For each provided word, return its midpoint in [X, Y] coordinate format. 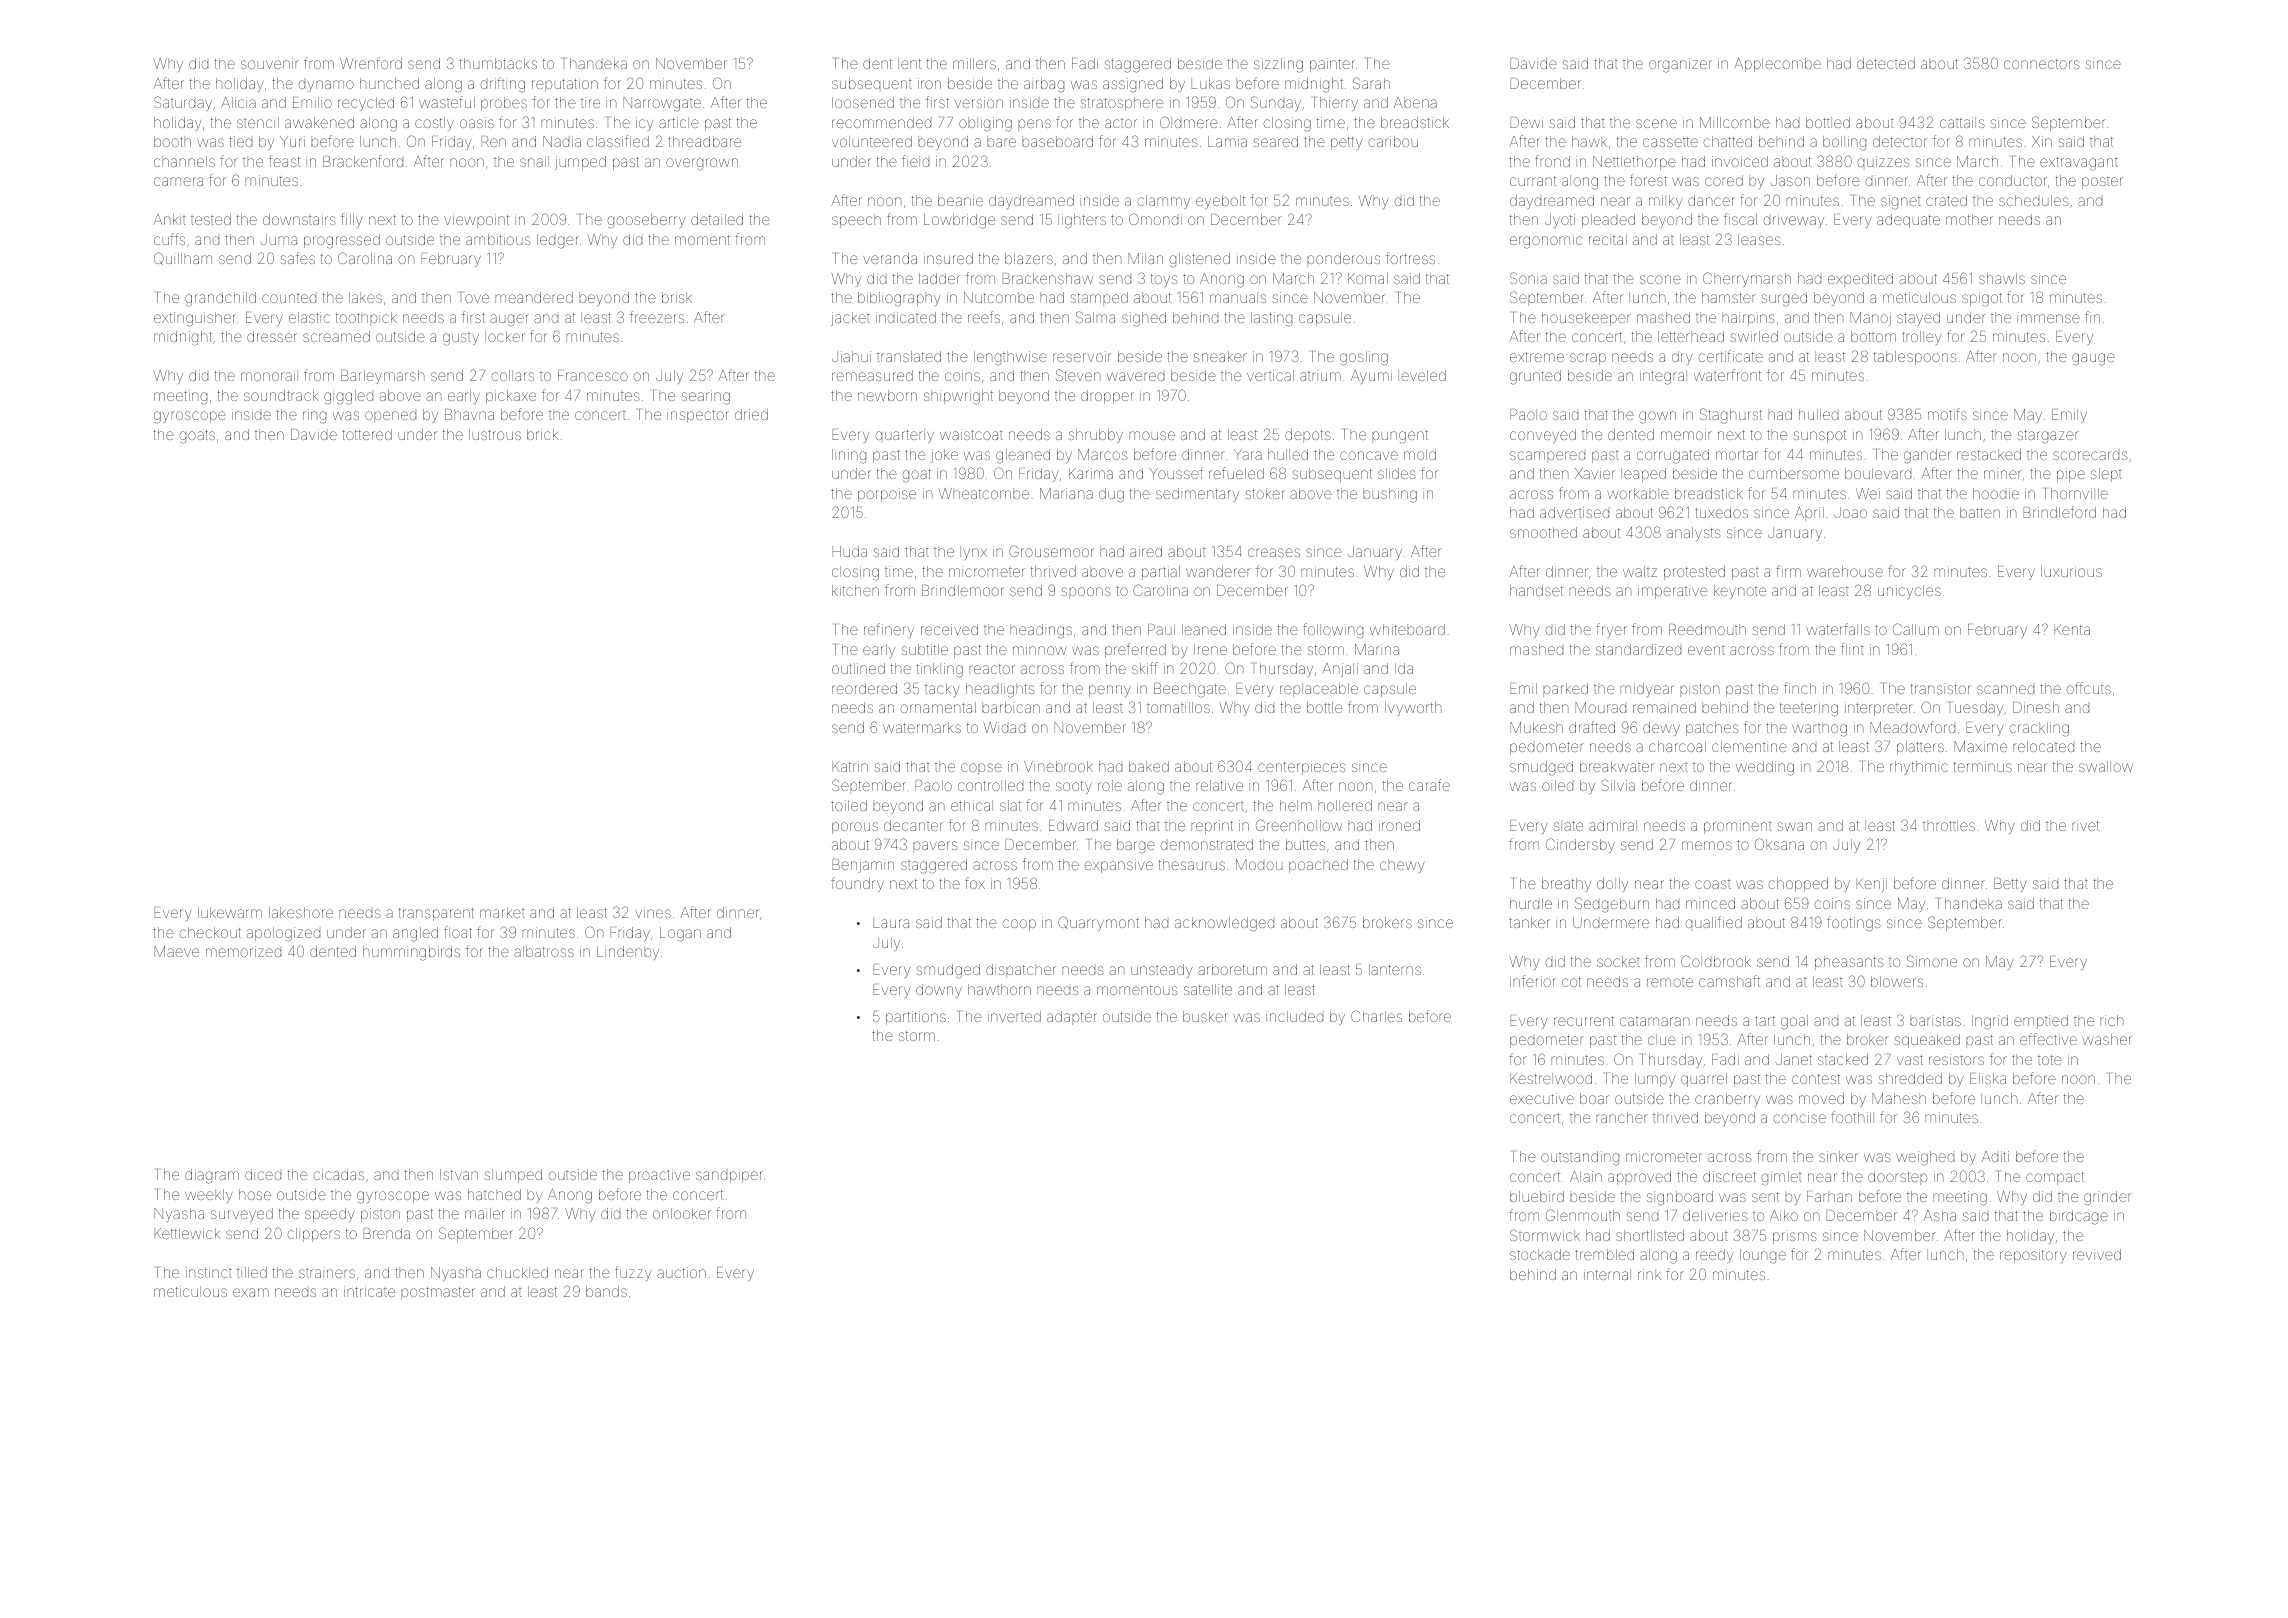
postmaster [438, 1293]
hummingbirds [411, 953]
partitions [916, 1018]
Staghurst [1731, 416]
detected [1886, 63]
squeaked [1927, 1041]
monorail [269, 375]
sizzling [1278, 65]
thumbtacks [498, 63]
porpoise [887, 495]
